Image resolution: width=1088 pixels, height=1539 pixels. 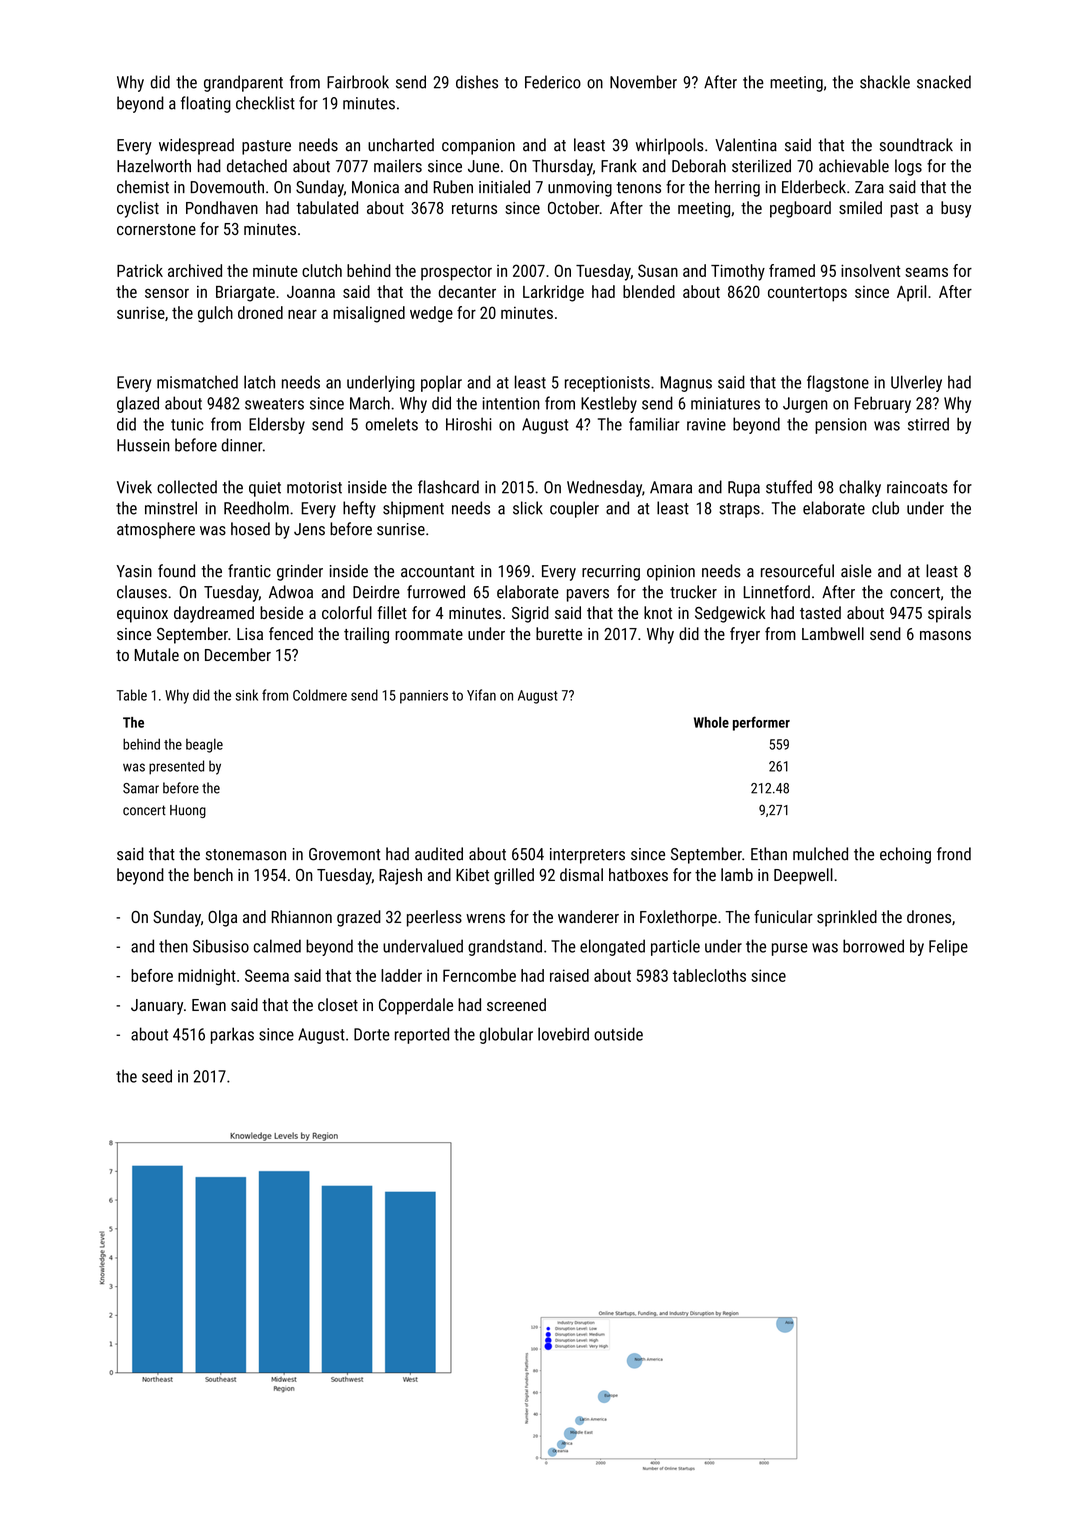 I want to click on Felipe, so click(x=948, y=947).
